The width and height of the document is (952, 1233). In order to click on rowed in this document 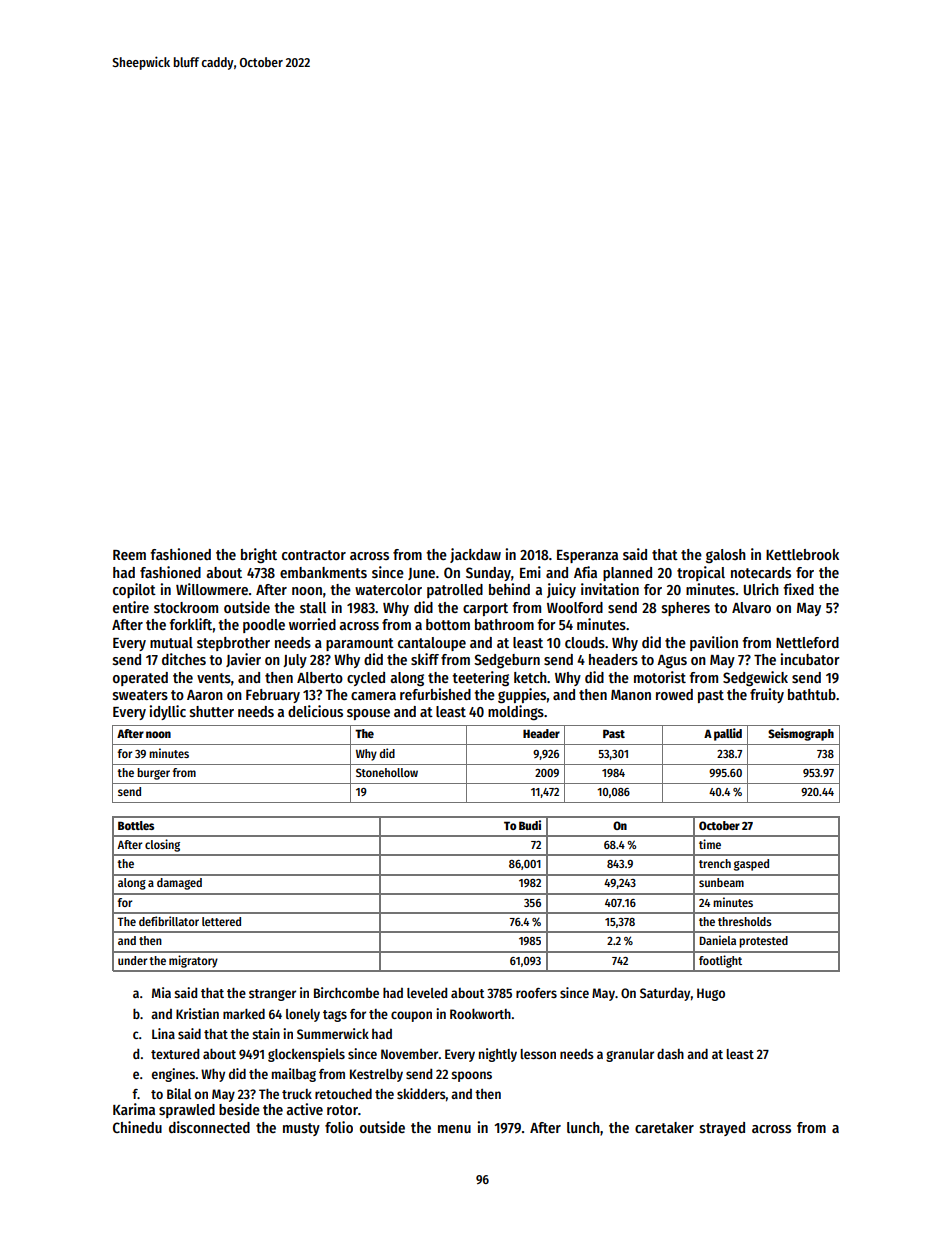, I will do `click(674, 694)`.
